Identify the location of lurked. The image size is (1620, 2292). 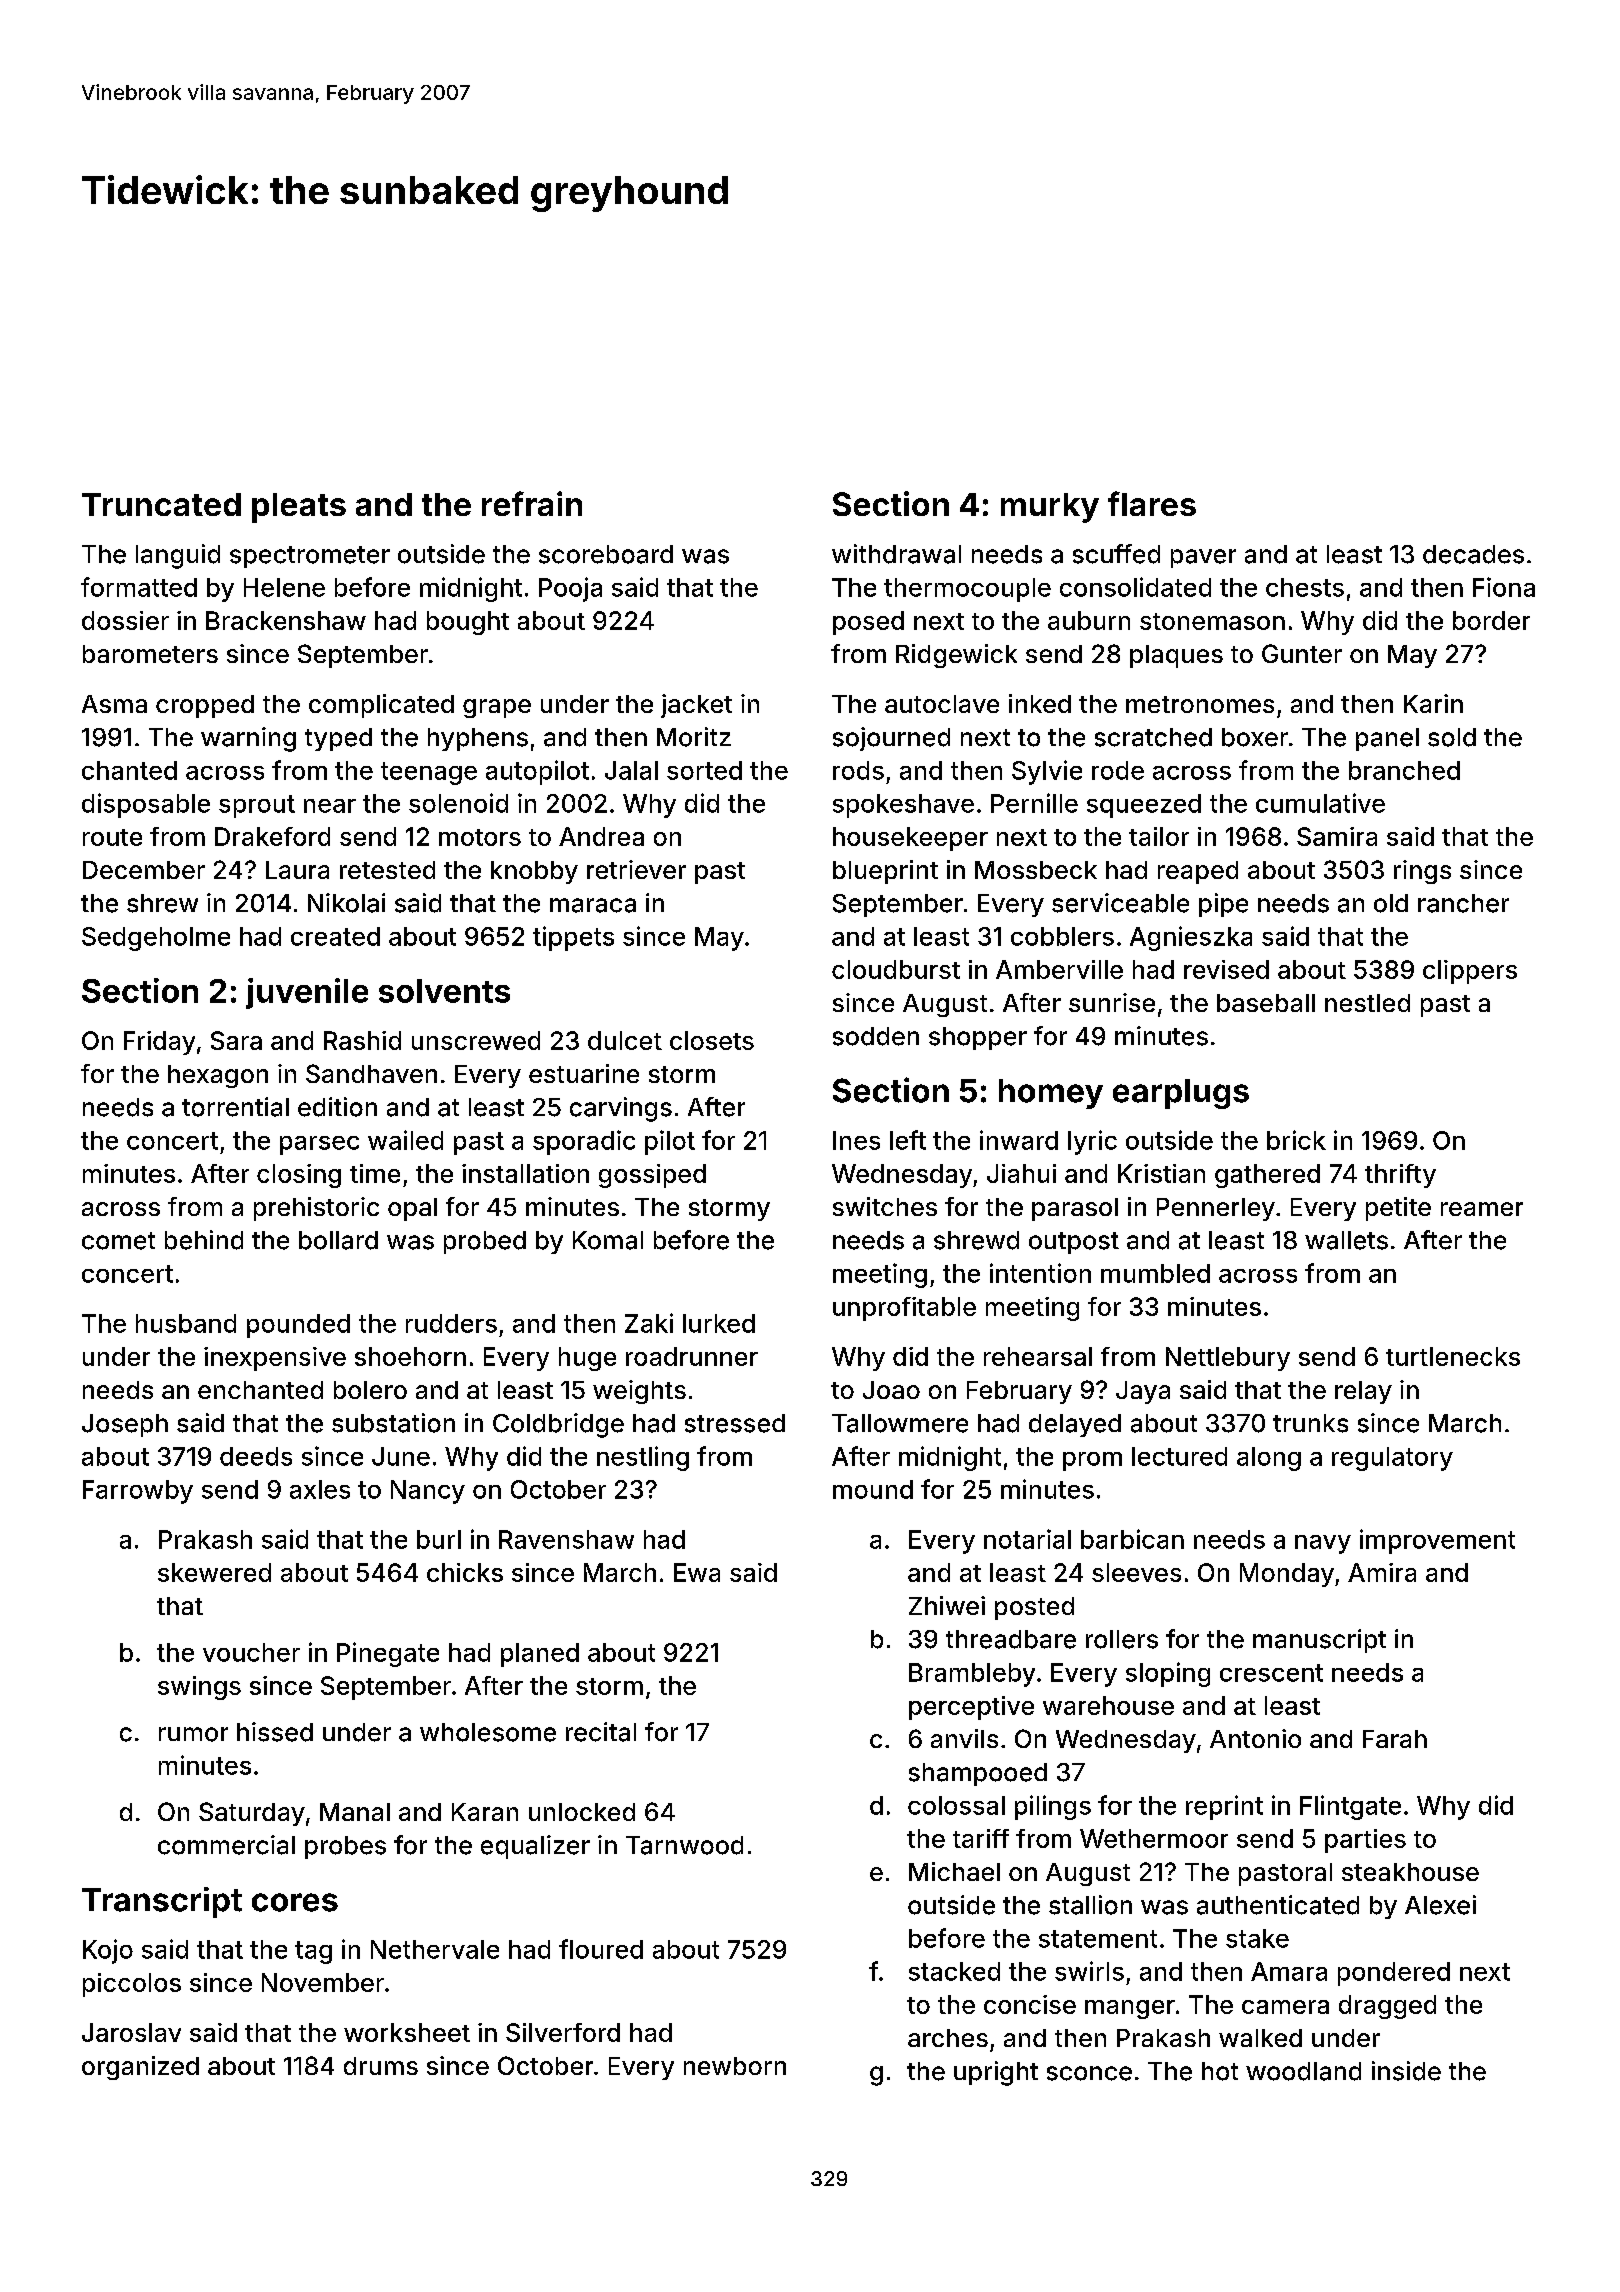
(719, 1323).
